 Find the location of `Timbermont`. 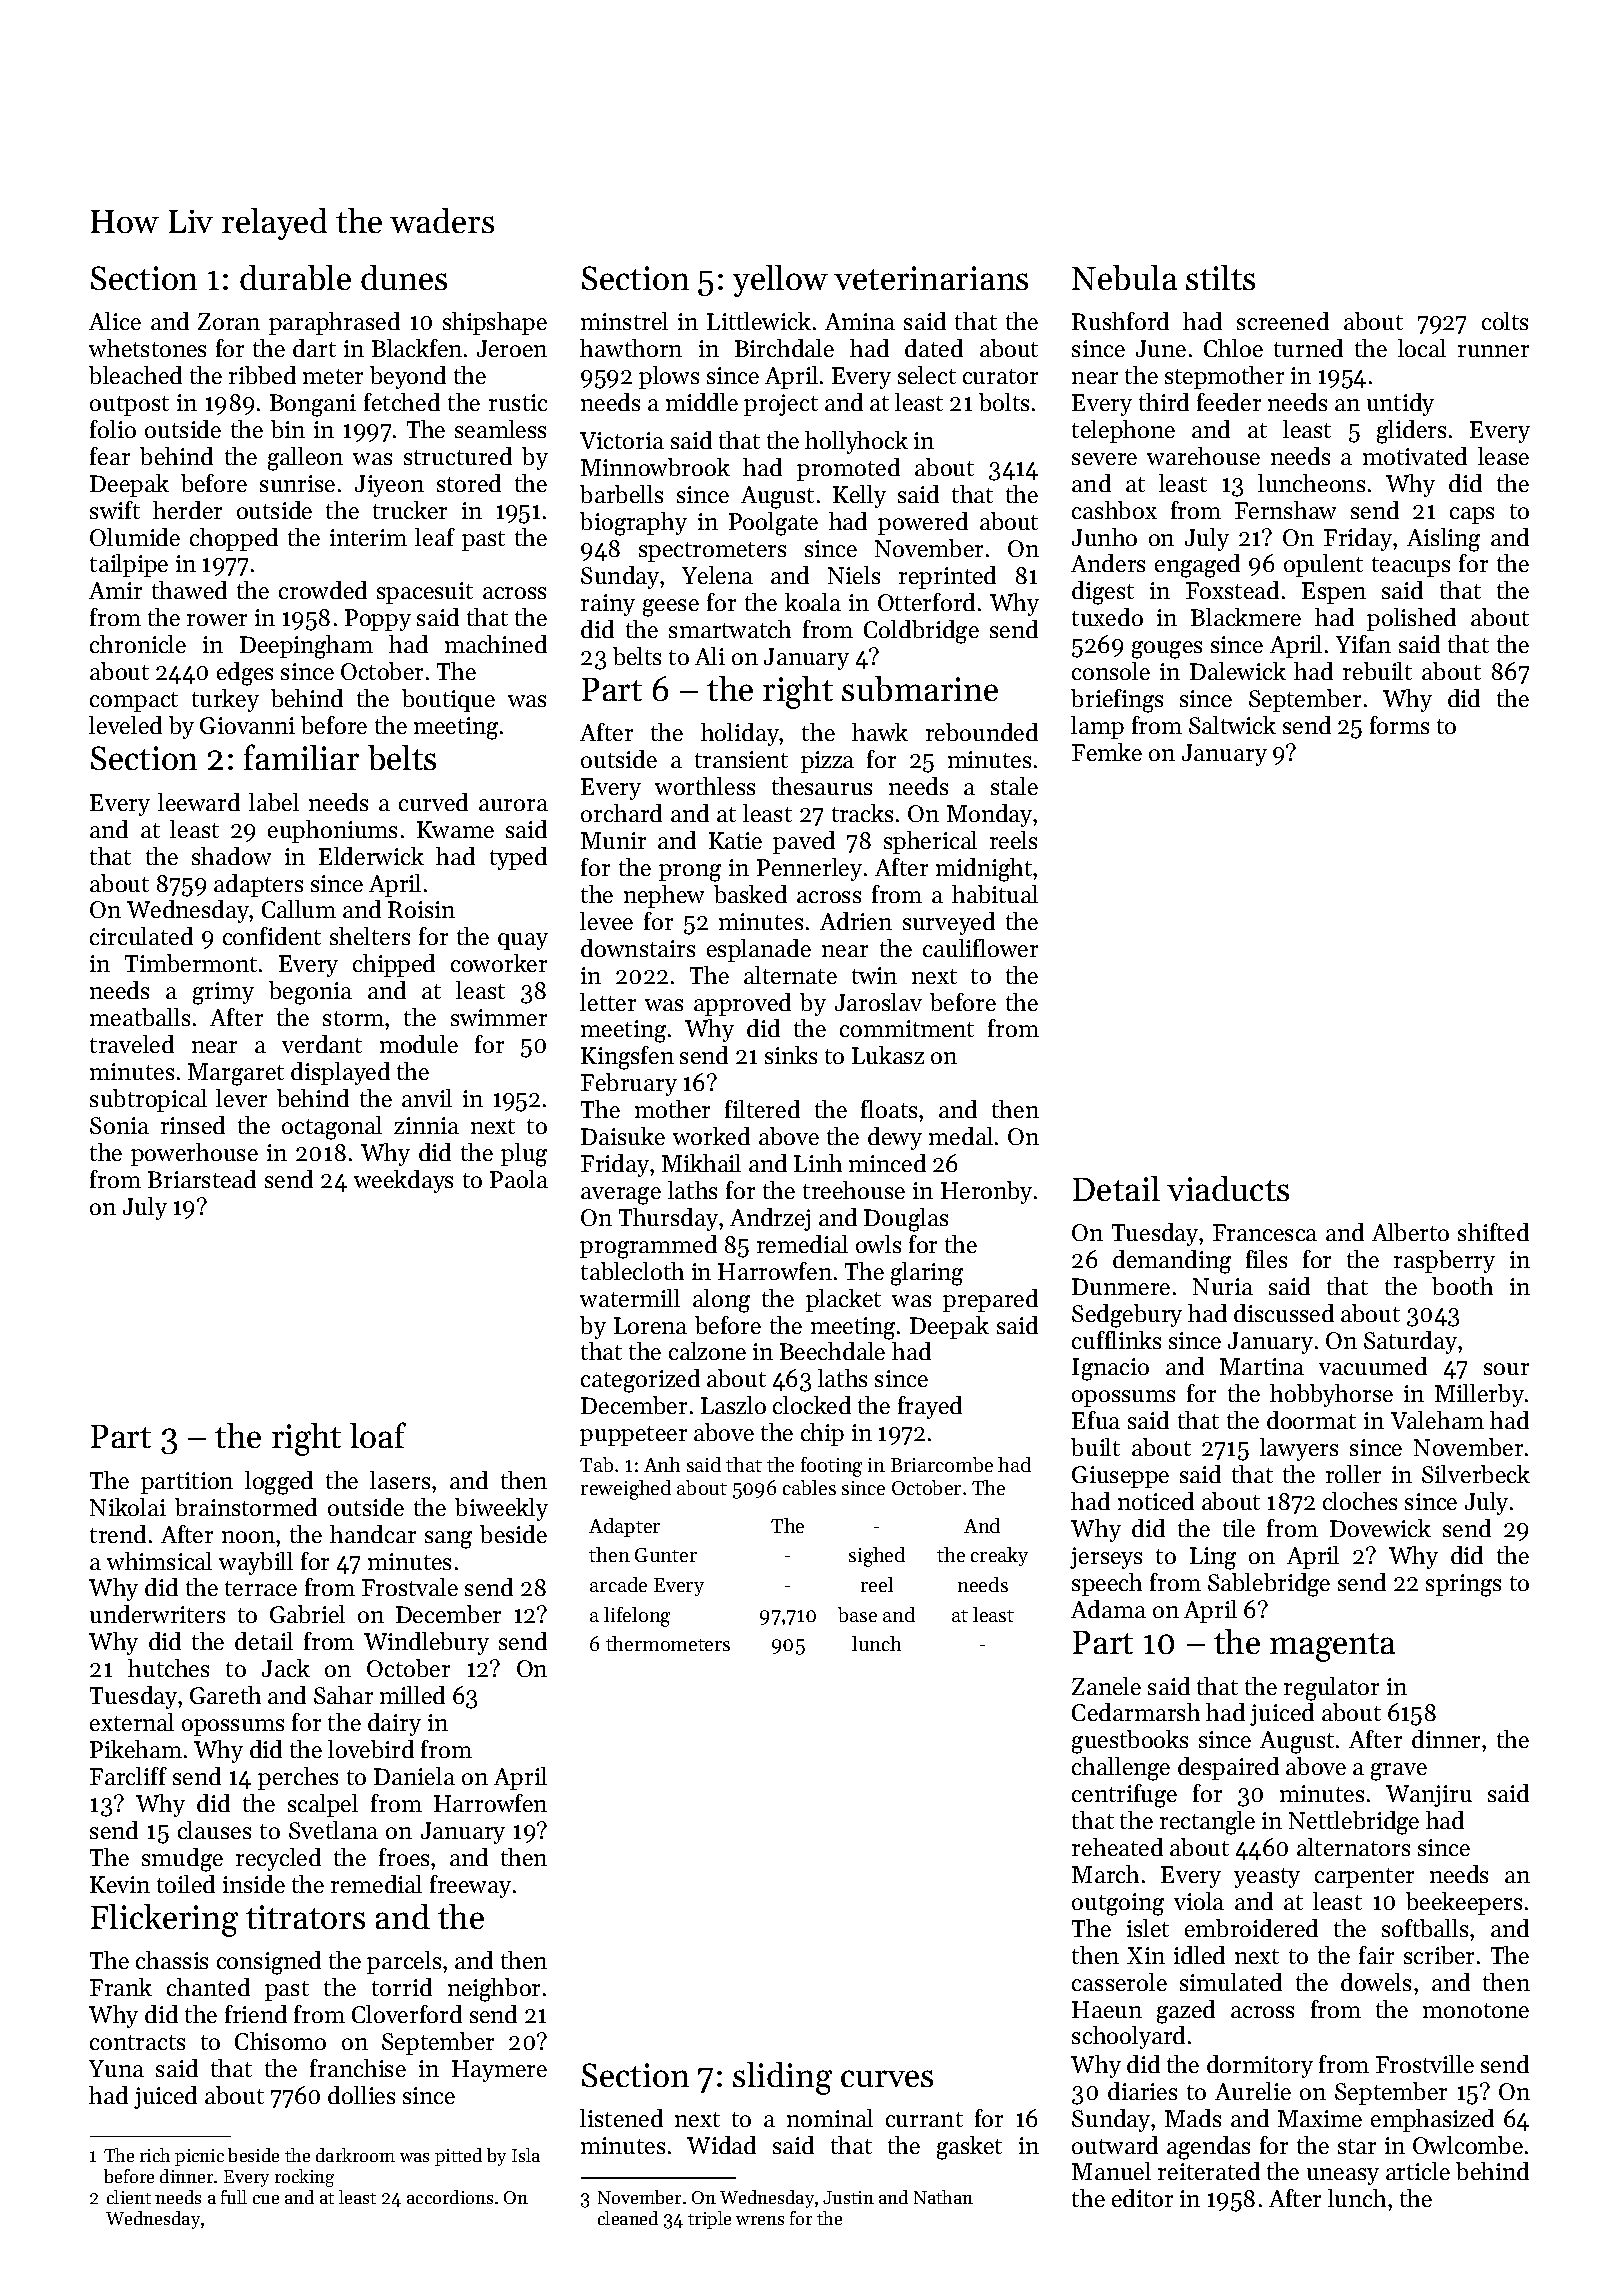

Timbermont is located at coordinates (191, 963).
